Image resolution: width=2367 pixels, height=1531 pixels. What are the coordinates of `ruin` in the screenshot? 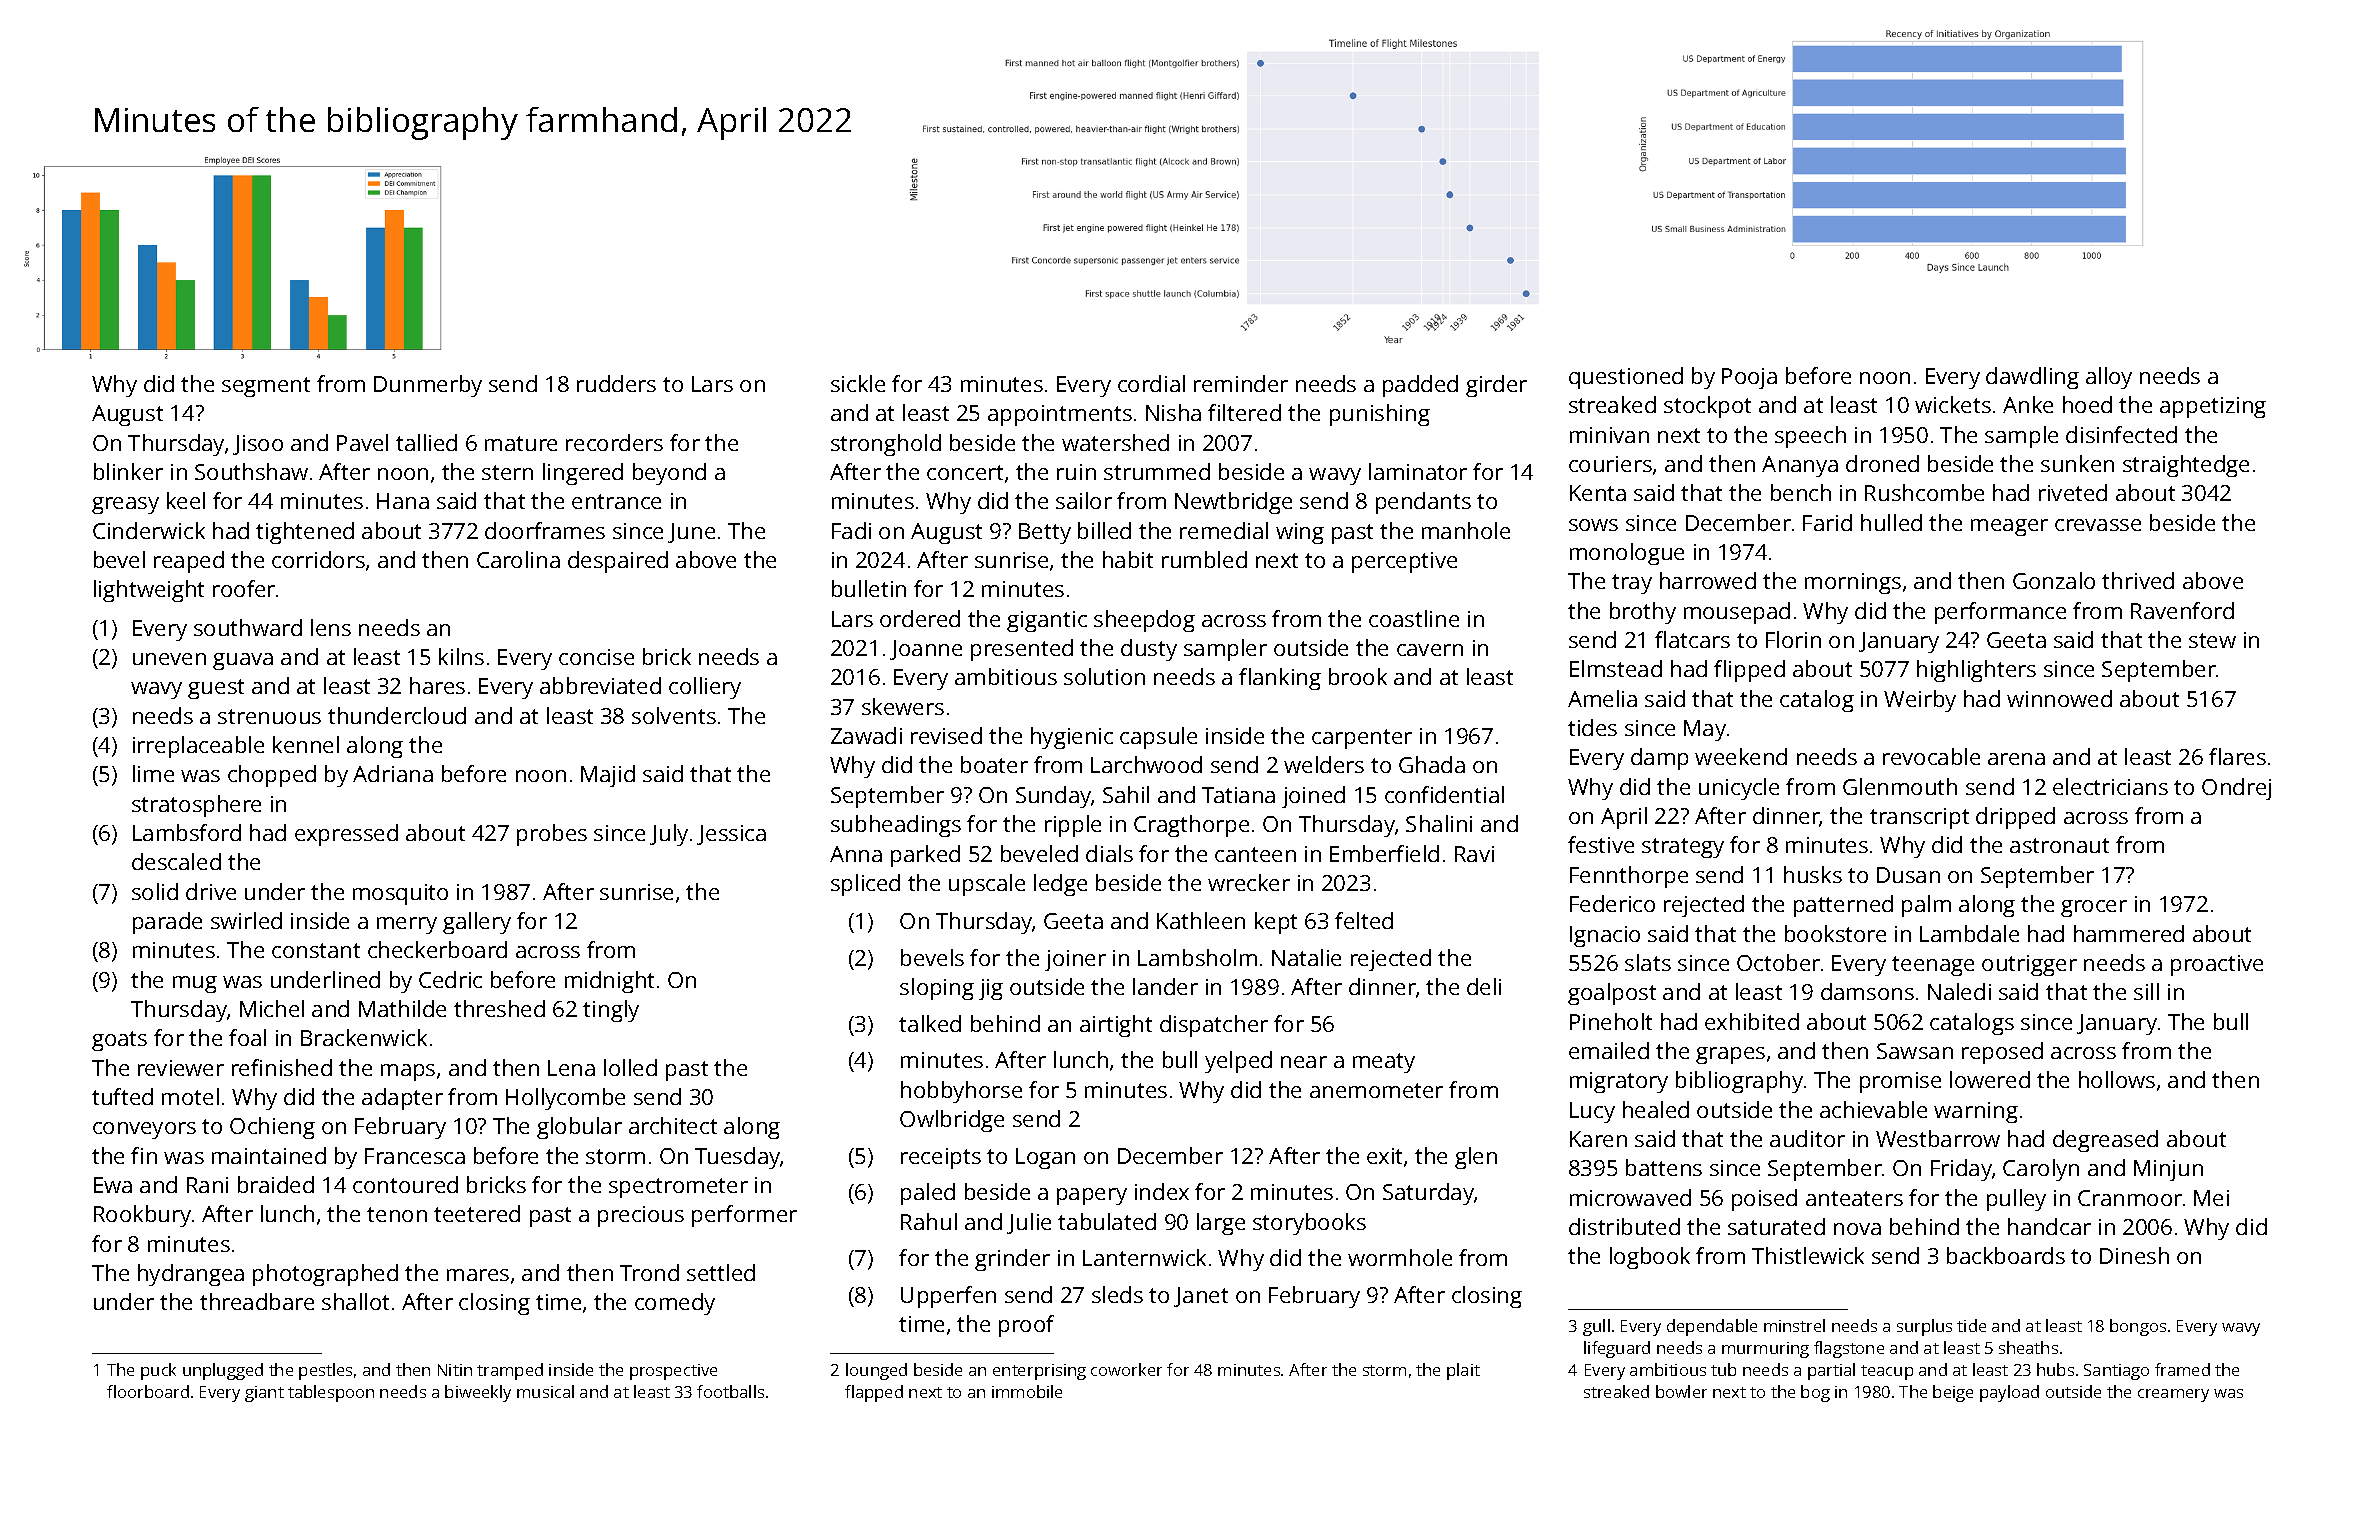 It's located at (1076, 472).
